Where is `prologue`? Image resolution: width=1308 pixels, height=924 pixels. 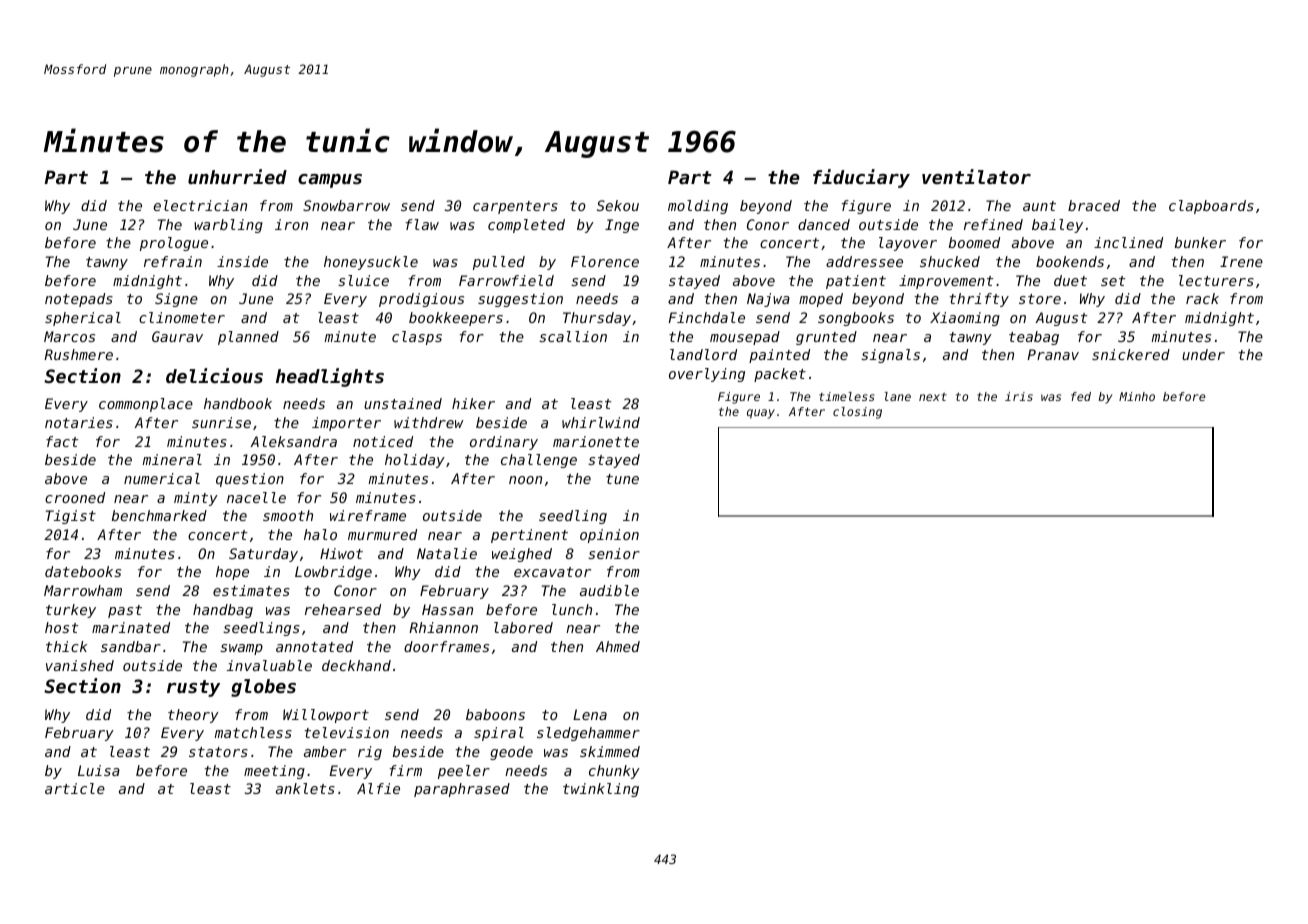
prologue is located at coordinates (174, 244).
